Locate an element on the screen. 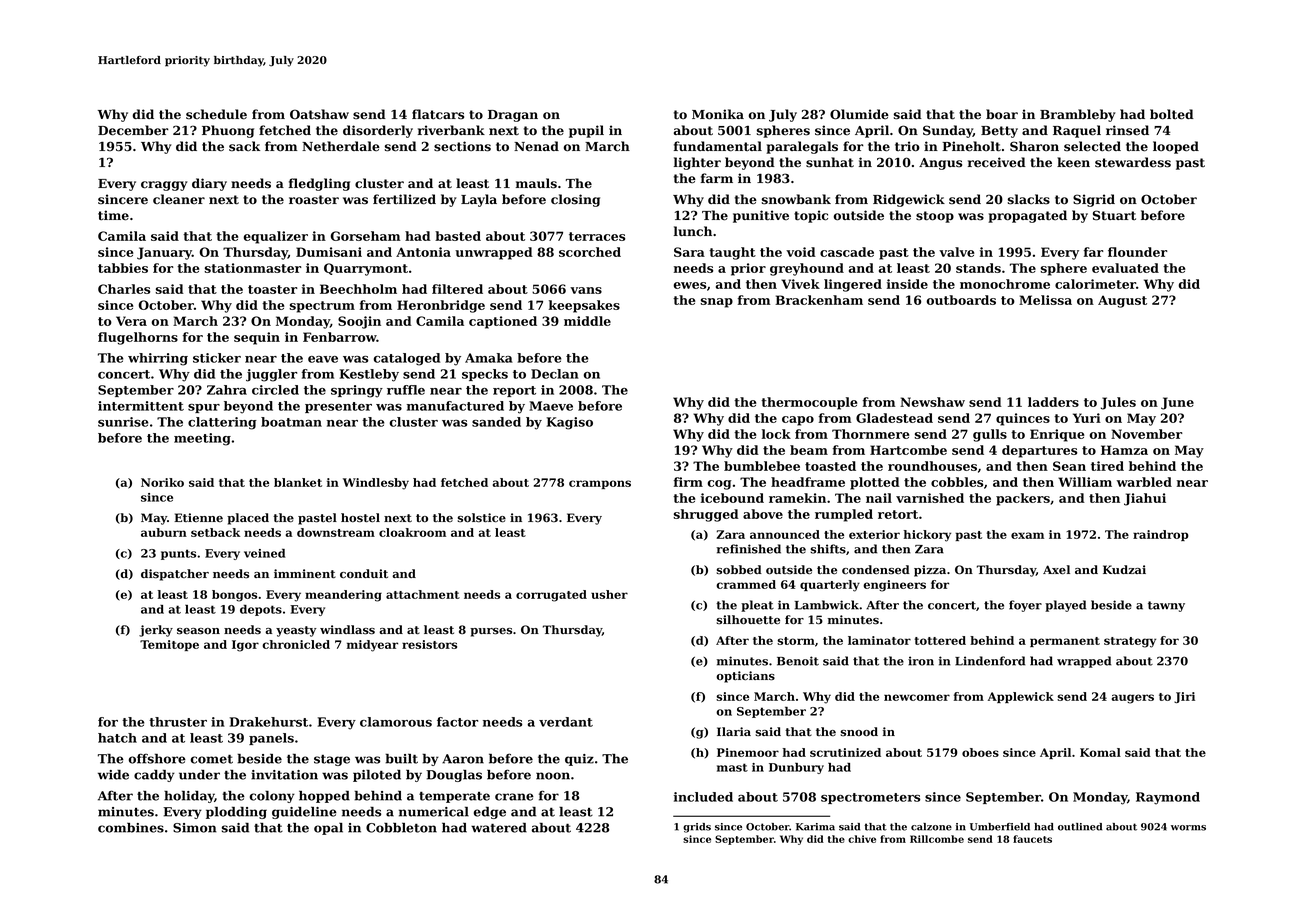  Etienne is located at coordinates (198, 517).
